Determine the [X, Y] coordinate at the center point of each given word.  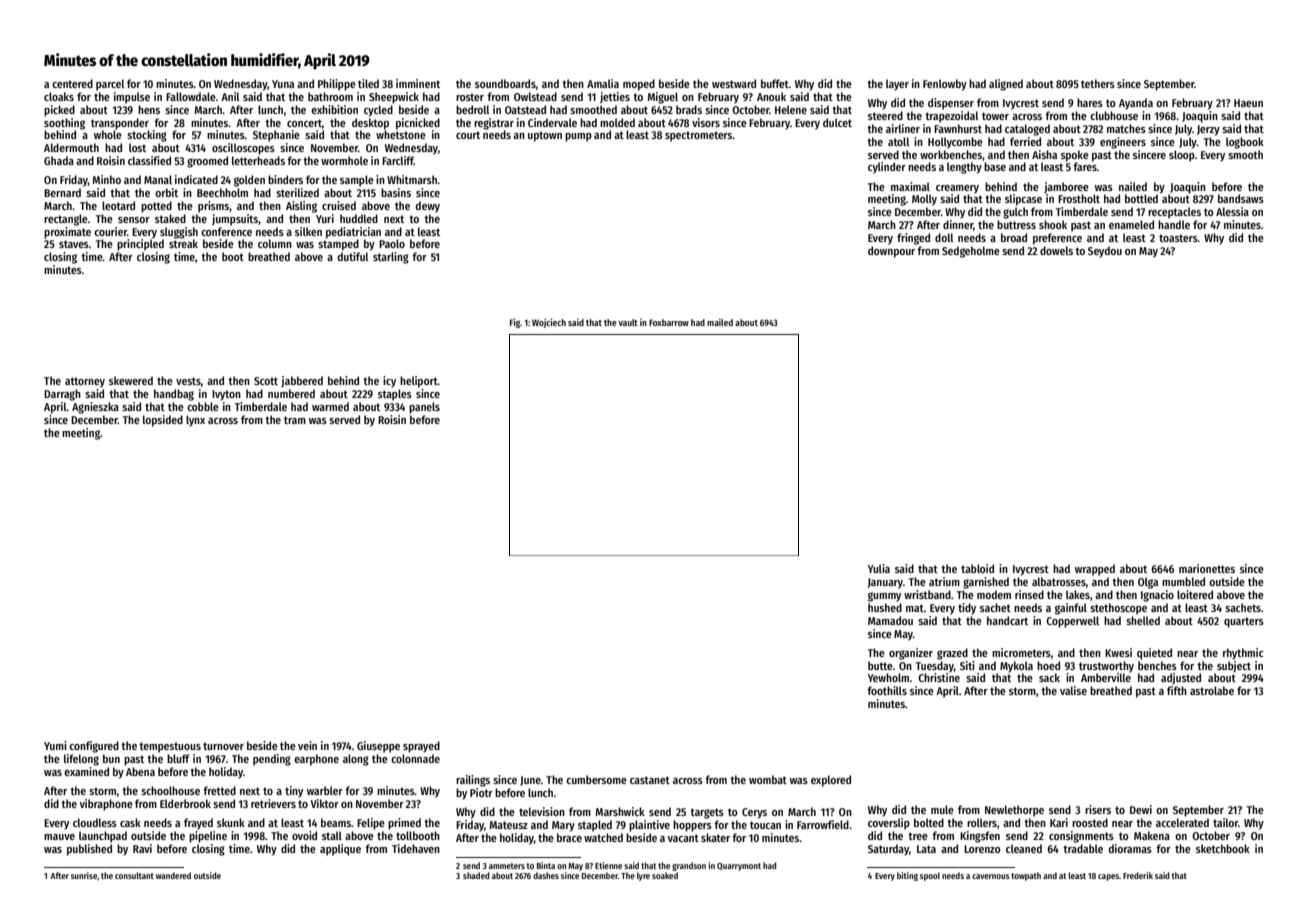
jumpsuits [235, 220]
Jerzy [1208, 130]
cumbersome [596, 779]
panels [424, 408]
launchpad [103, 837]
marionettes [1207, 568]
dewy [427, 207]
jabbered [302, 381]
